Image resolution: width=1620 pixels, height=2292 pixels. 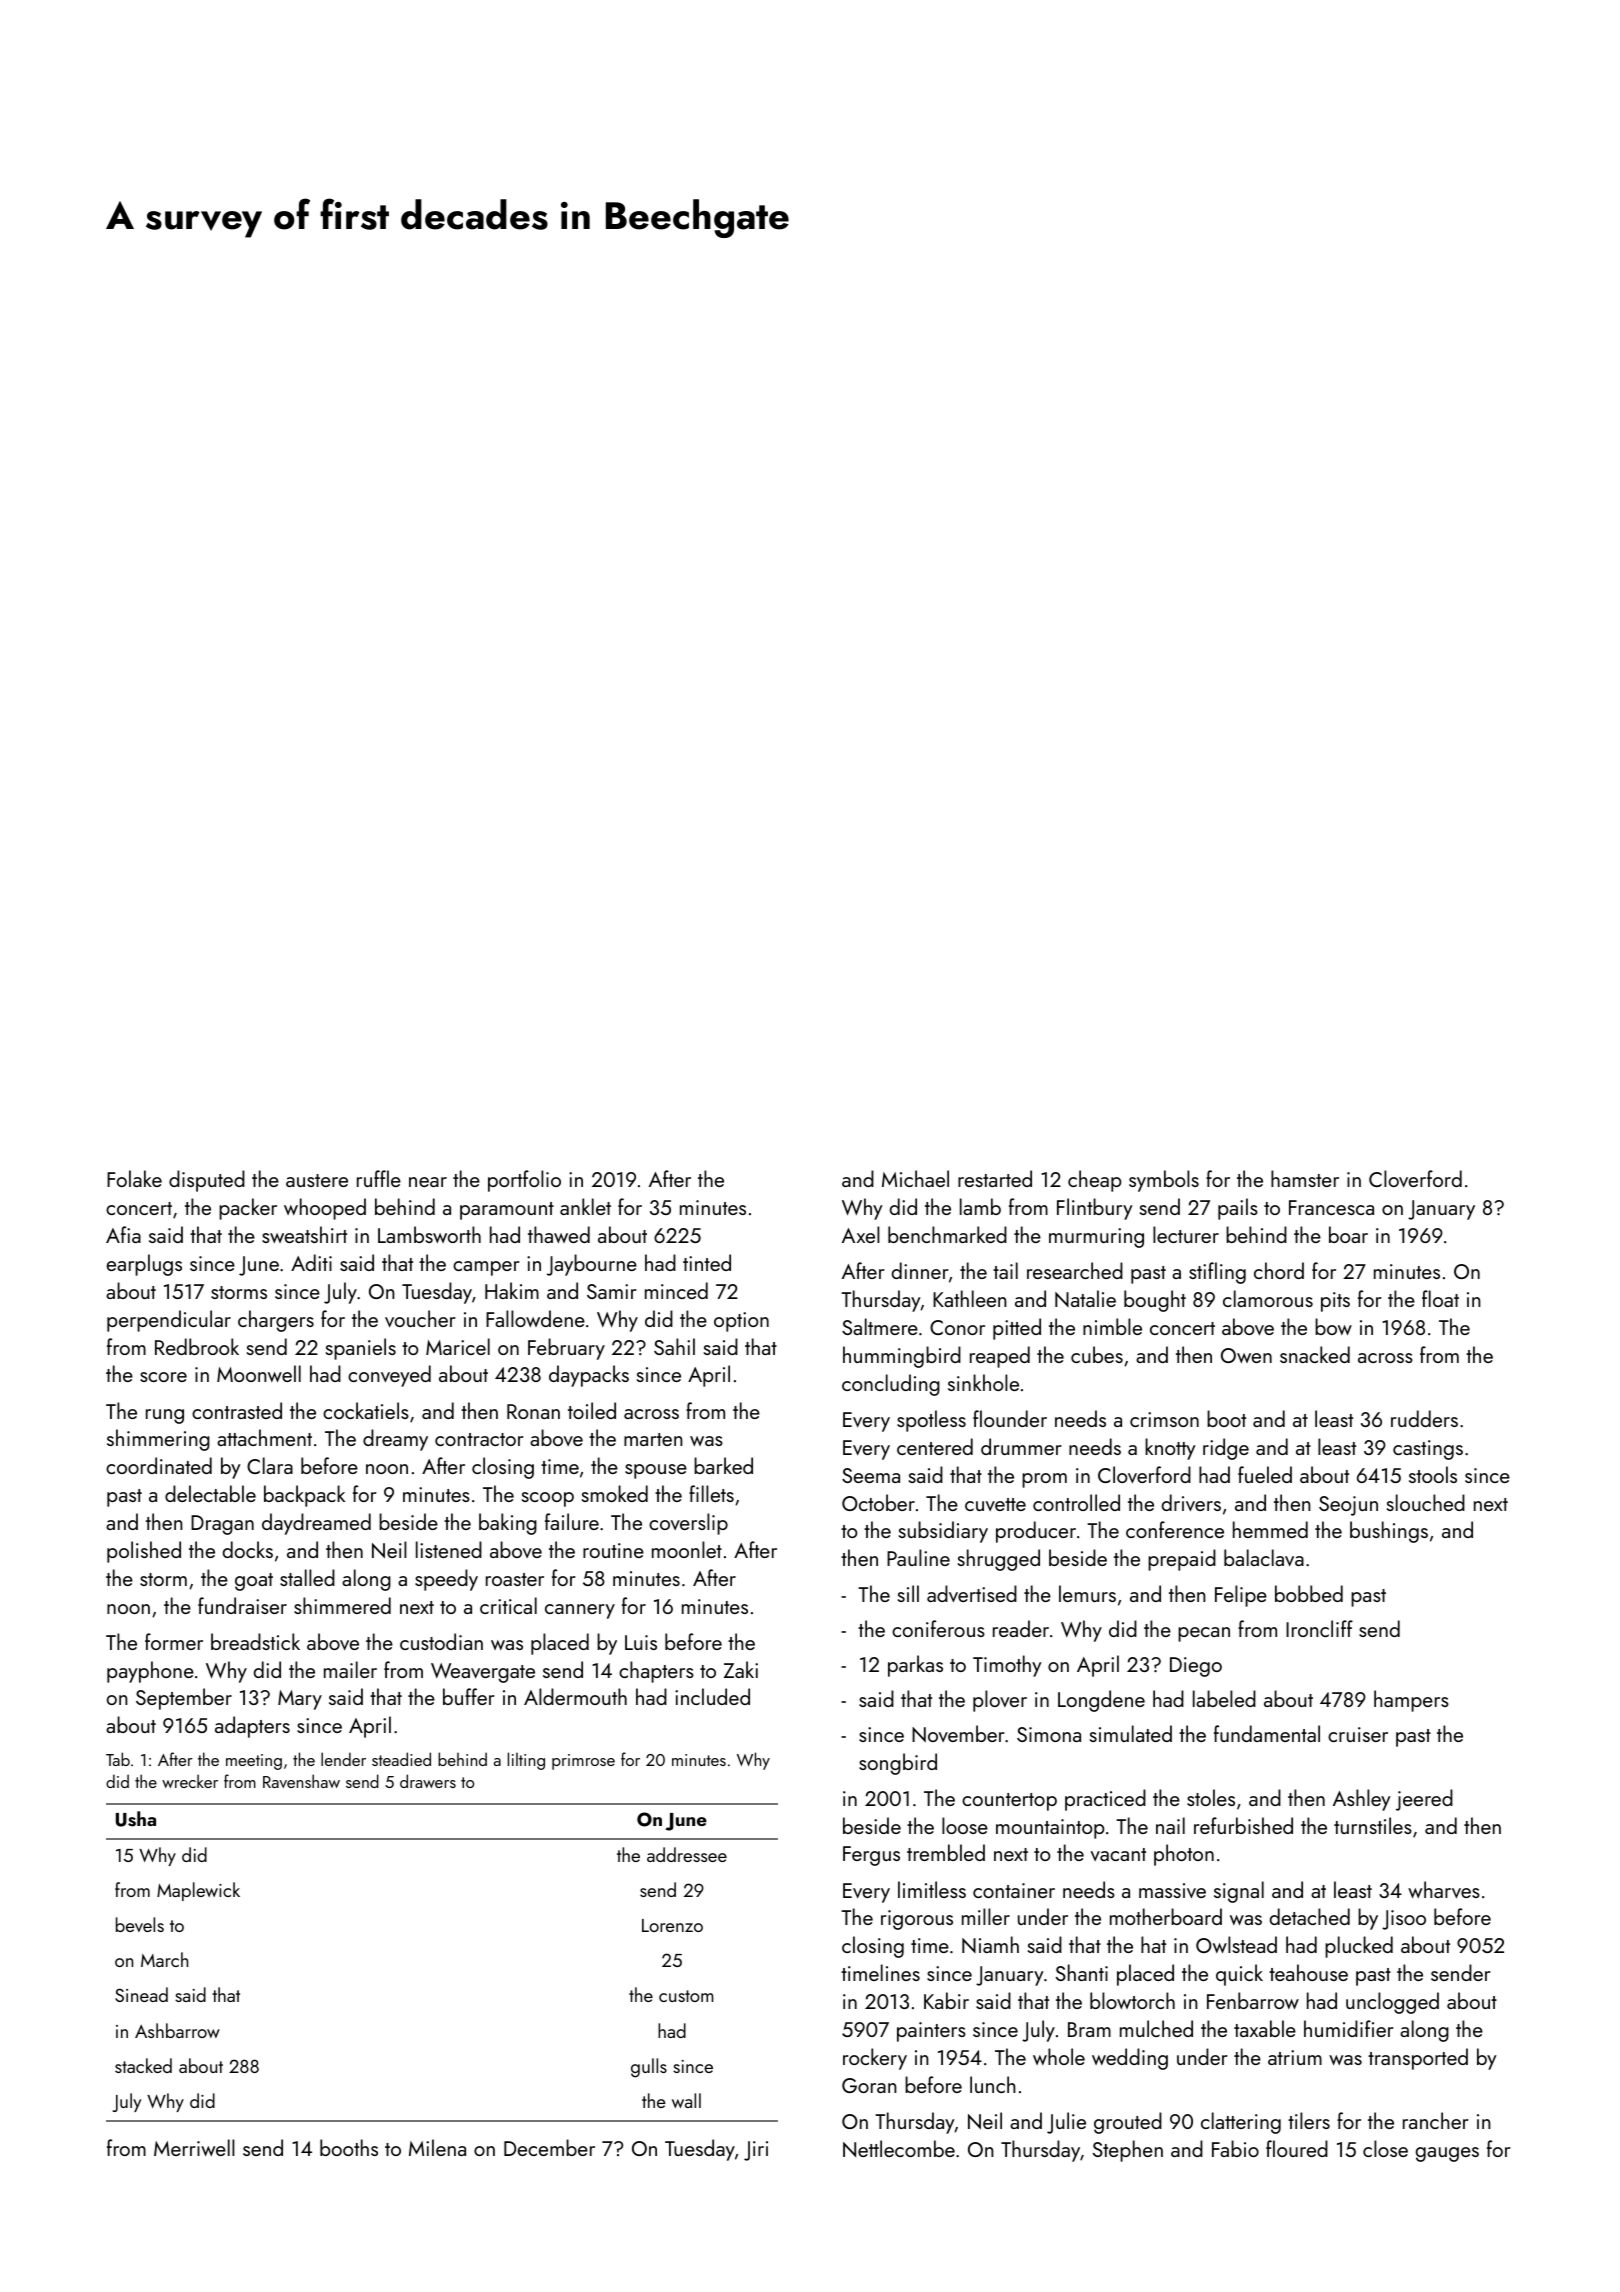 What do you see at coordinates (1014, 1890) in the page?
I see `container` at bounding box center [1014, 1890].
